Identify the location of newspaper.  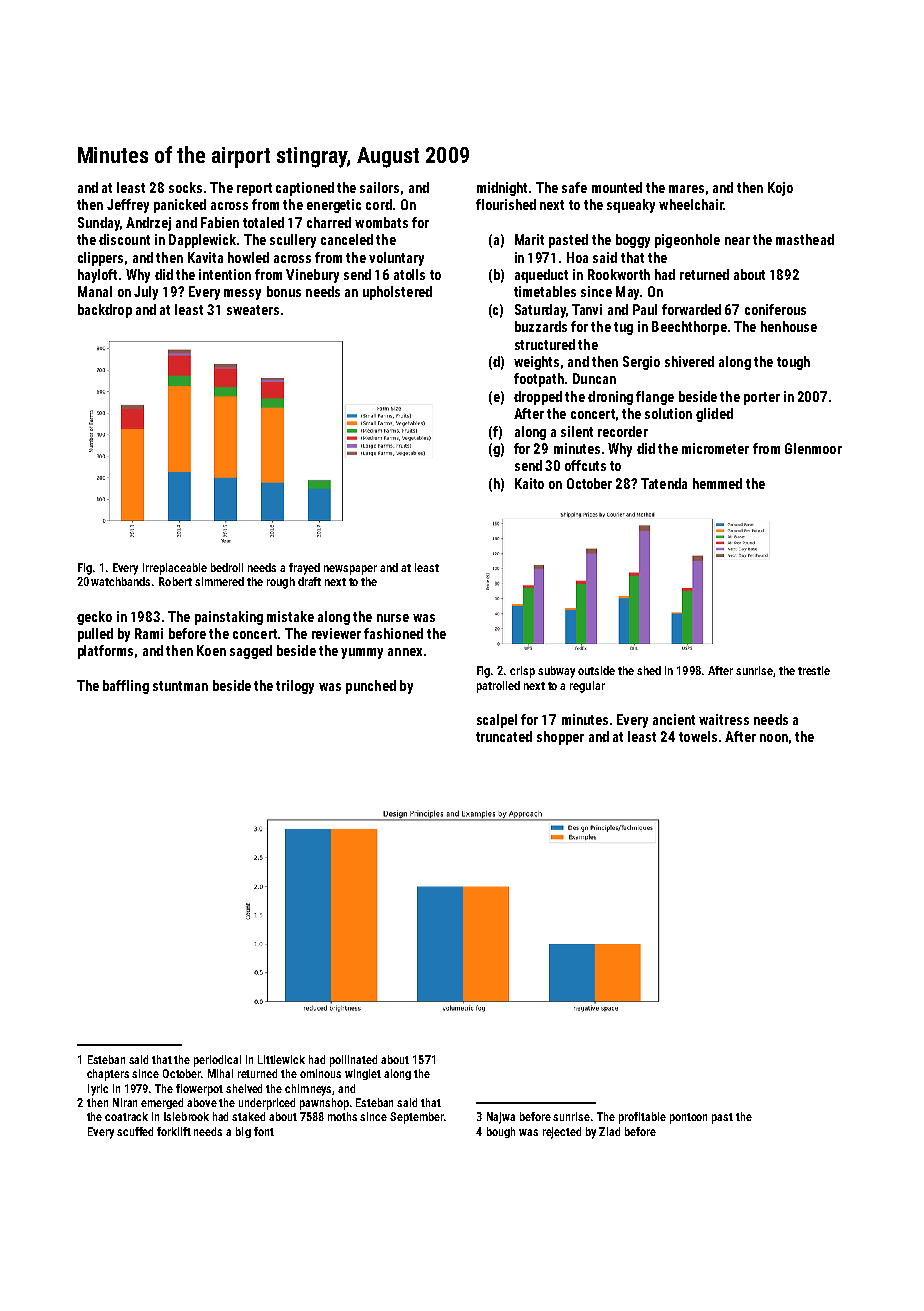
(350, 570).
